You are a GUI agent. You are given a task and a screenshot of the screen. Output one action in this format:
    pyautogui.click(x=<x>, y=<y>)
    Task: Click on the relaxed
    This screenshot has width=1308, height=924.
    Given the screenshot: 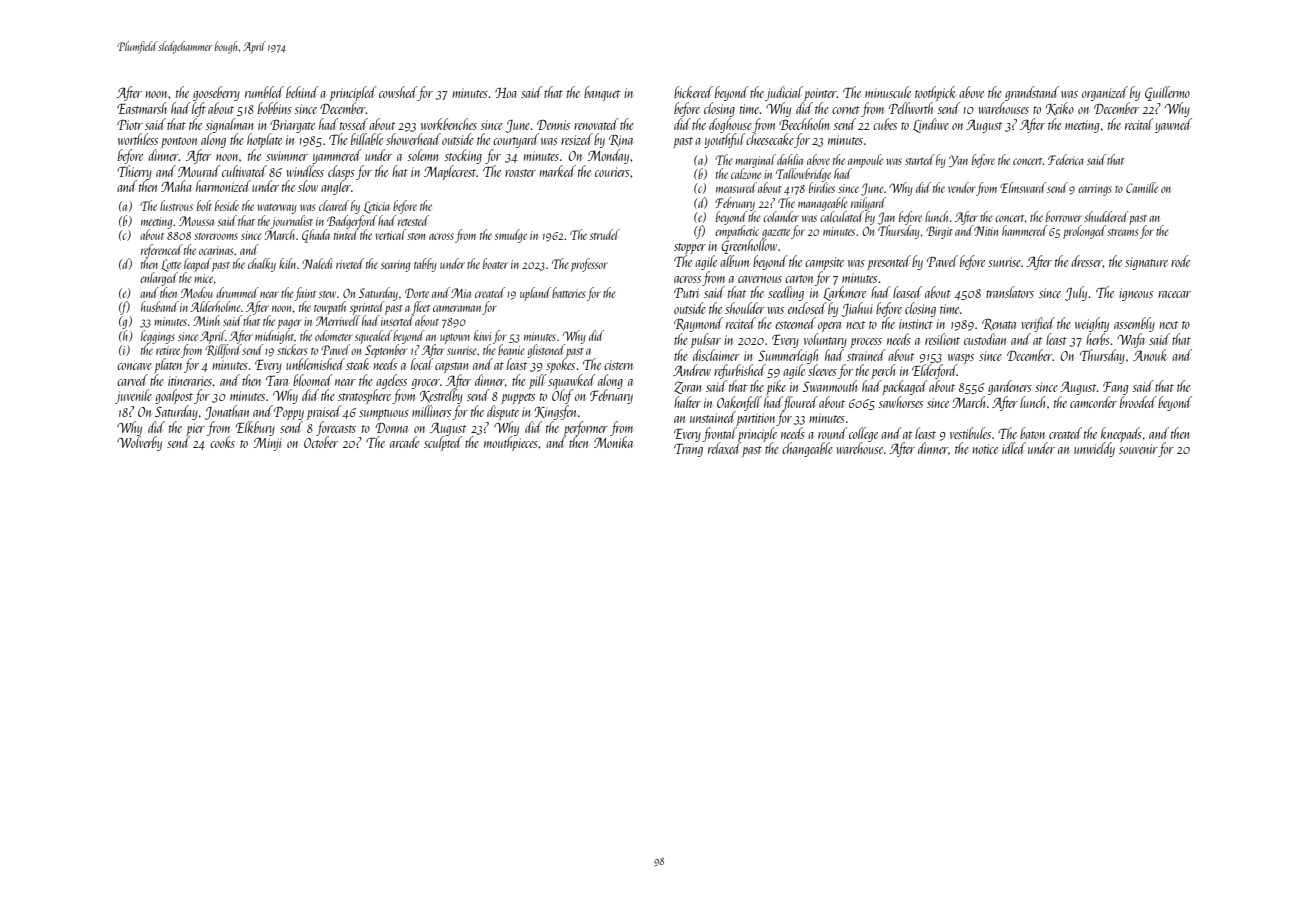 What is the action you would take?
    pyautogui.click(x=724, y=448)
